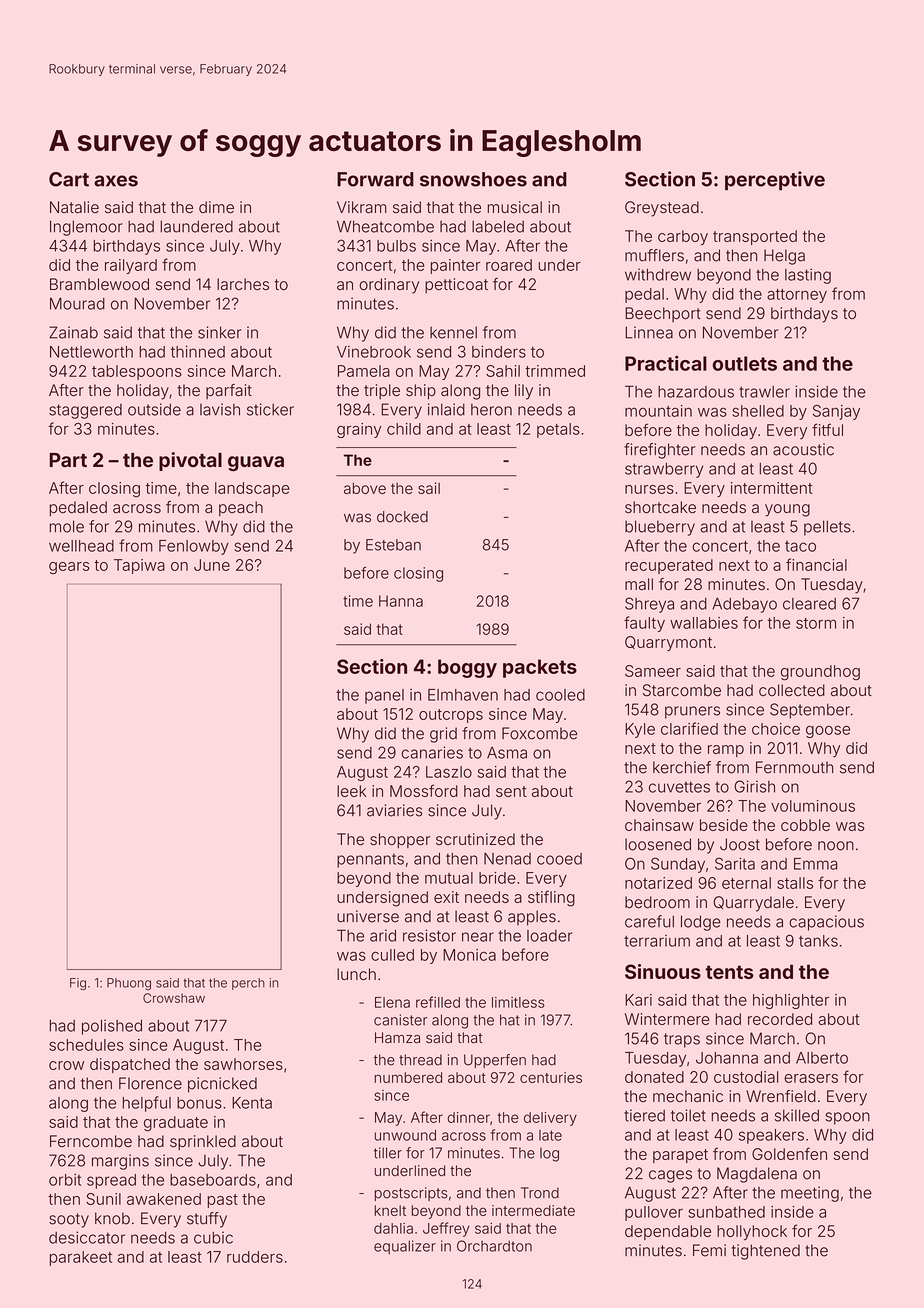 The height and width of the screenshot is (1308, 924). I want to click on Ferncombe, so click(91, 1141).
